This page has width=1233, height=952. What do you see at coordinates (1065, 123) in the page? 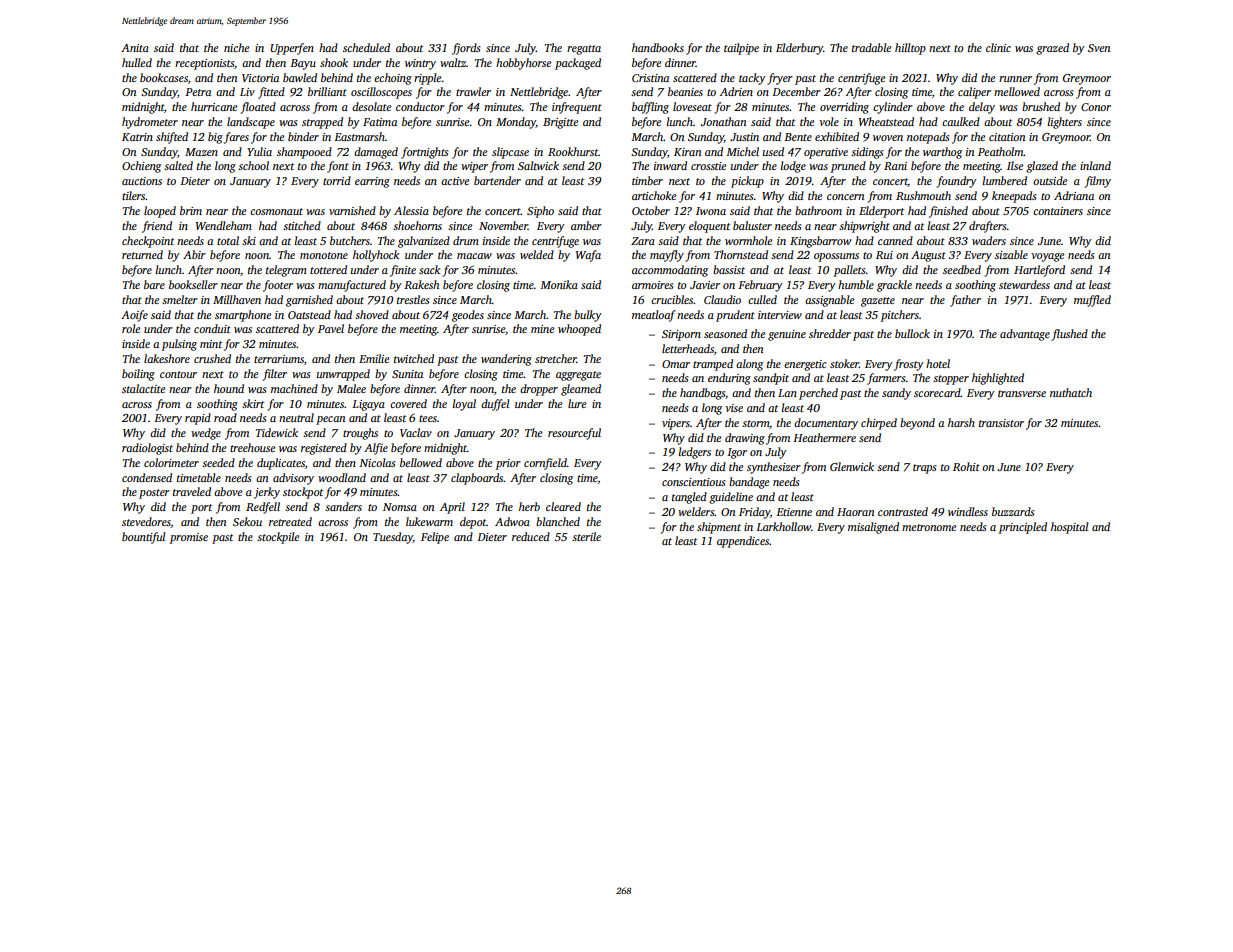
I see `lighters` at bounding box center [1065, 123].
